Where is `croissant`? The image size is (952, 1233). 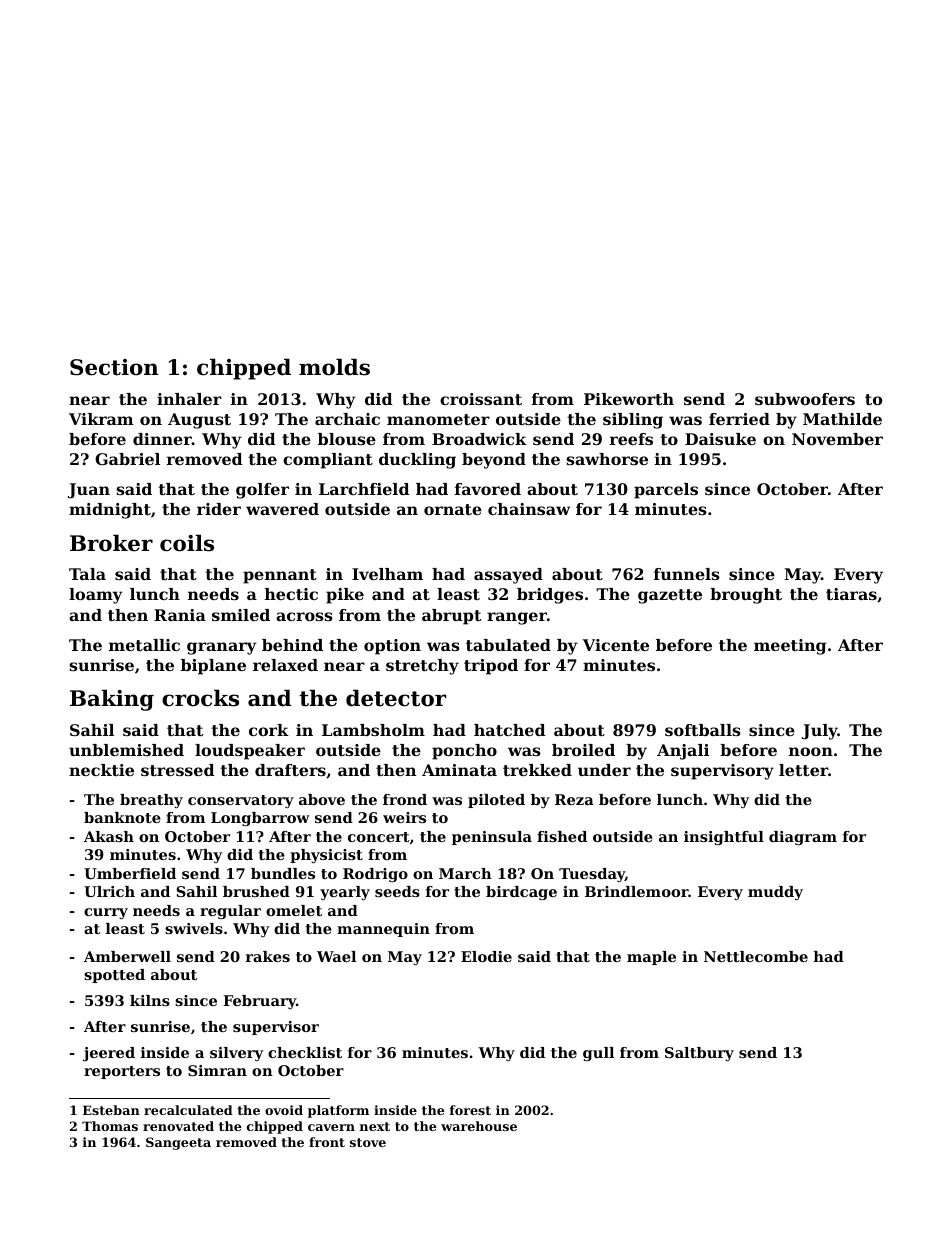
croissant is located at coordinates (481, 399).
